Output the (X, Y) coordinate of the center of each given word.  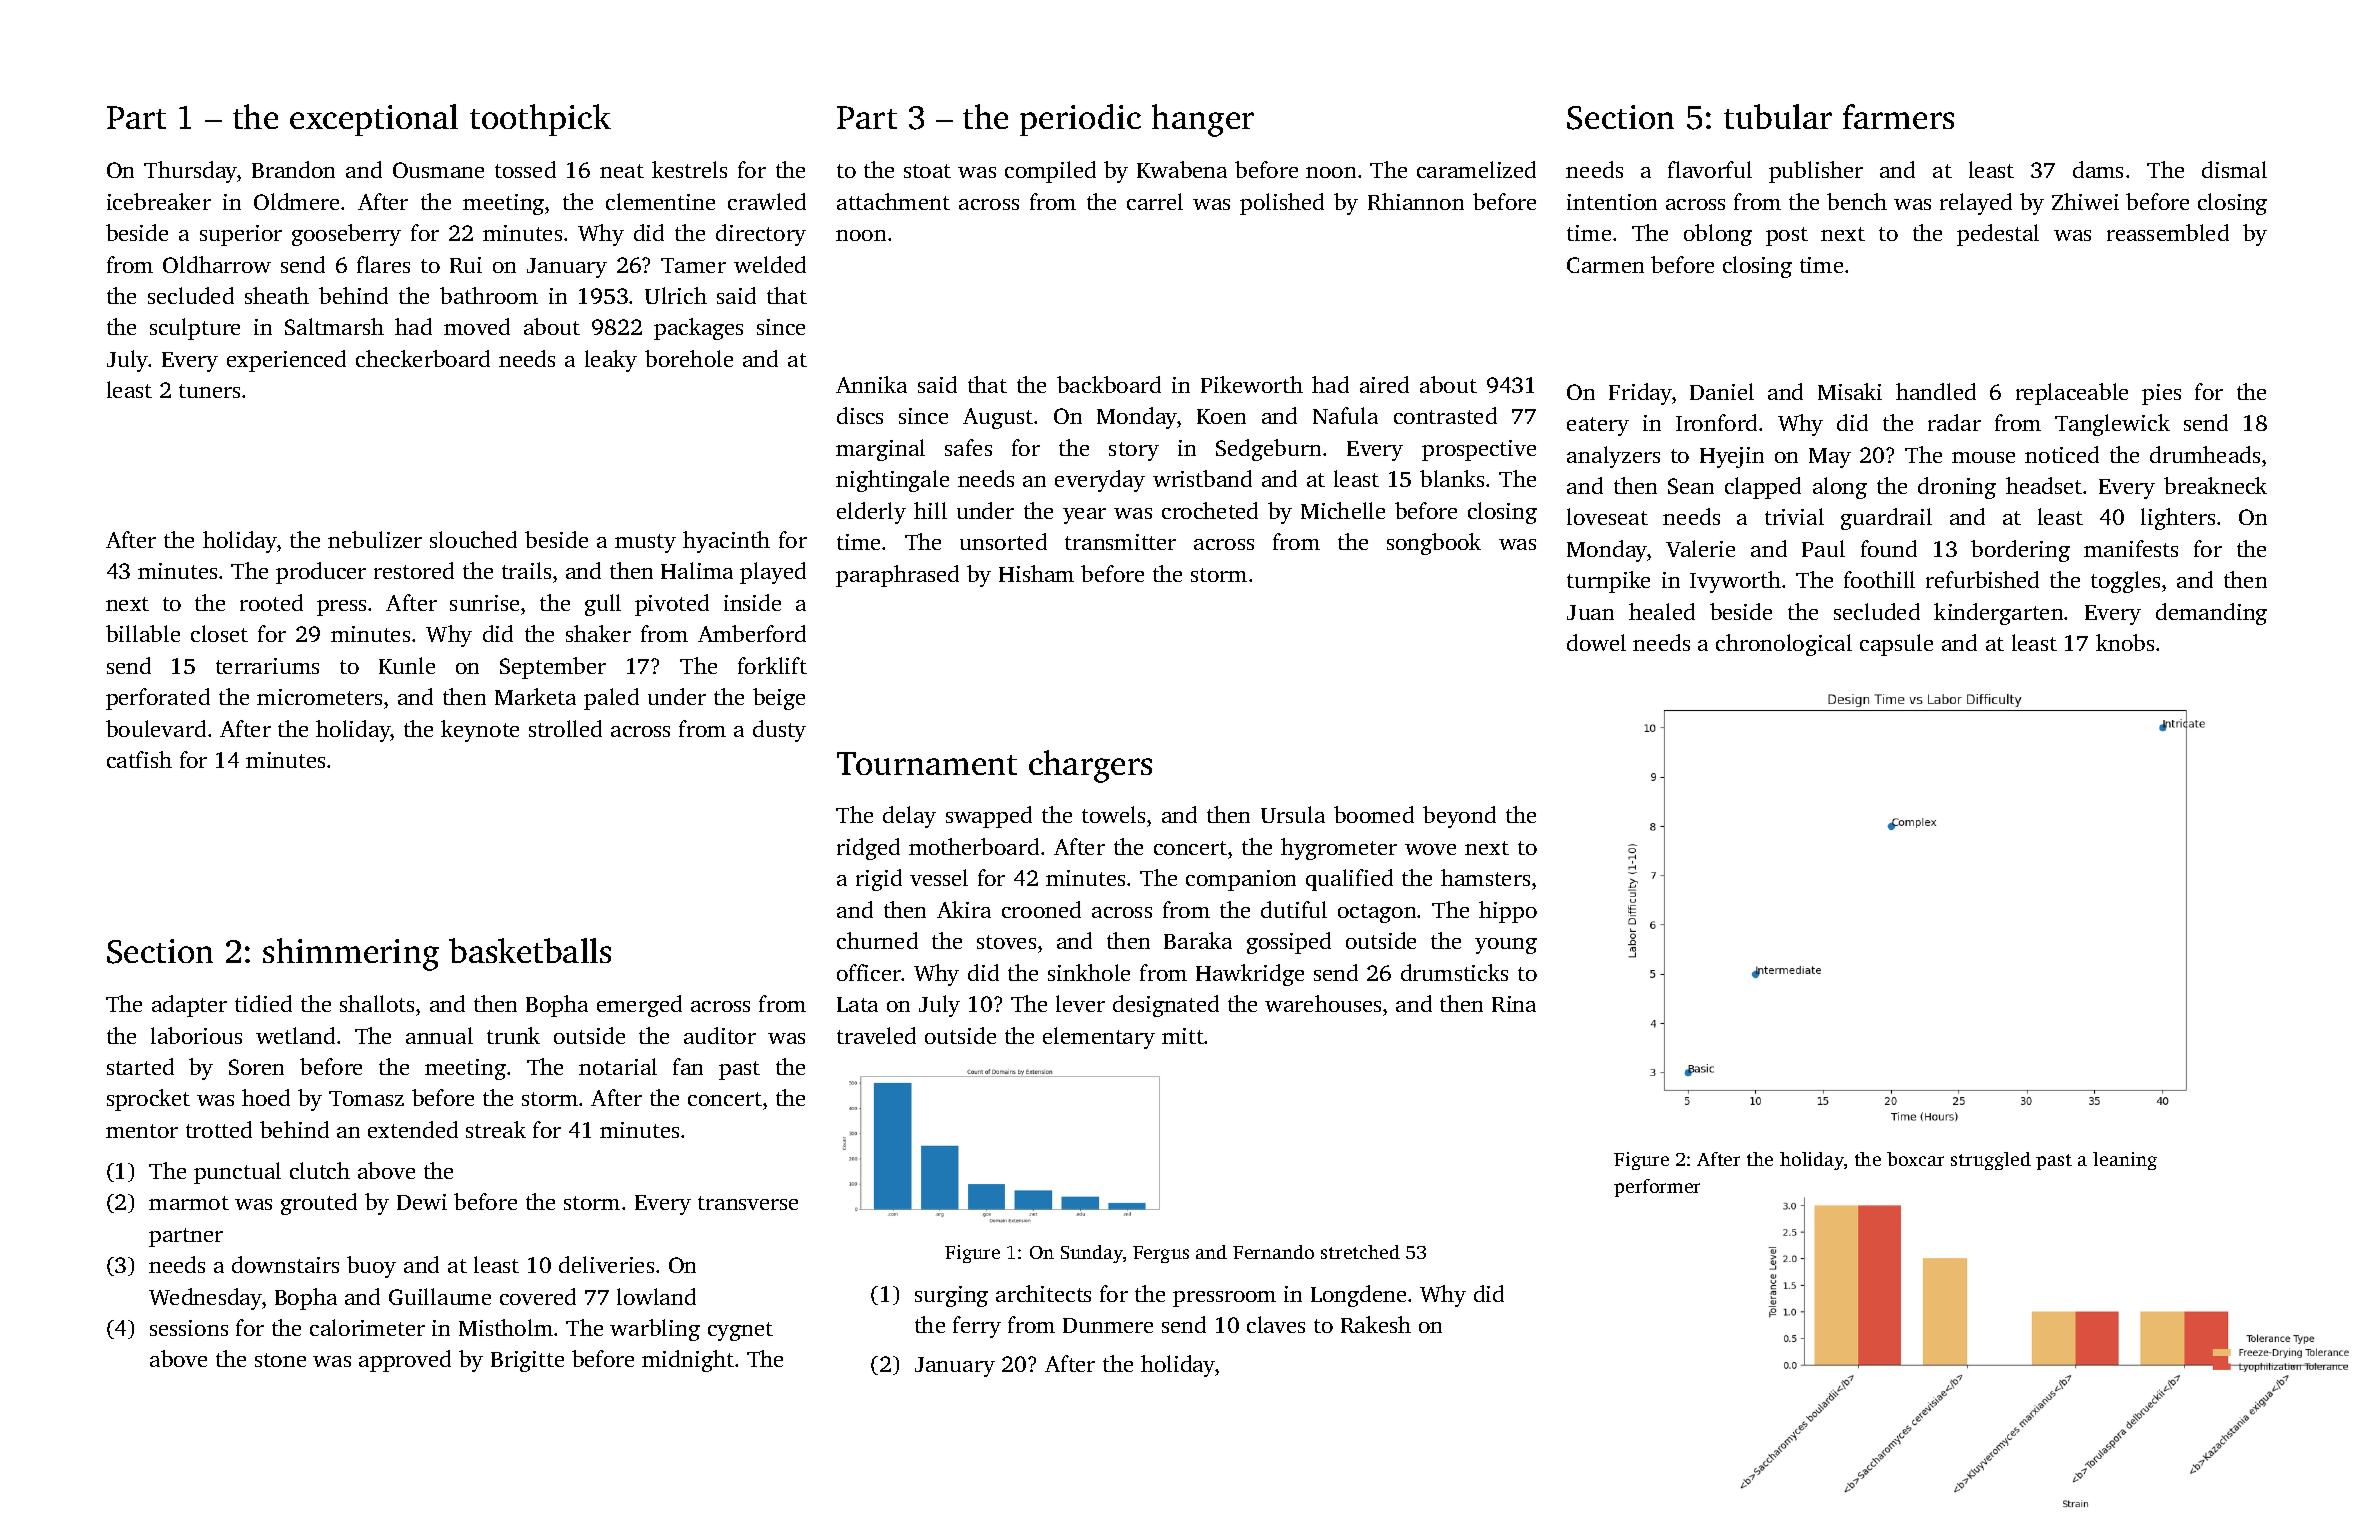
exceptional (374, 120)
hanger (1203, 120)
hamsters (1485, 877)
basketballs (530, 950)
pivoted (672, 605)
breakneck (2215, 485)
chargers (1090, 766)
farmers (1898, 116)
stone (280, 1360)
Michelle (1343, 510)
